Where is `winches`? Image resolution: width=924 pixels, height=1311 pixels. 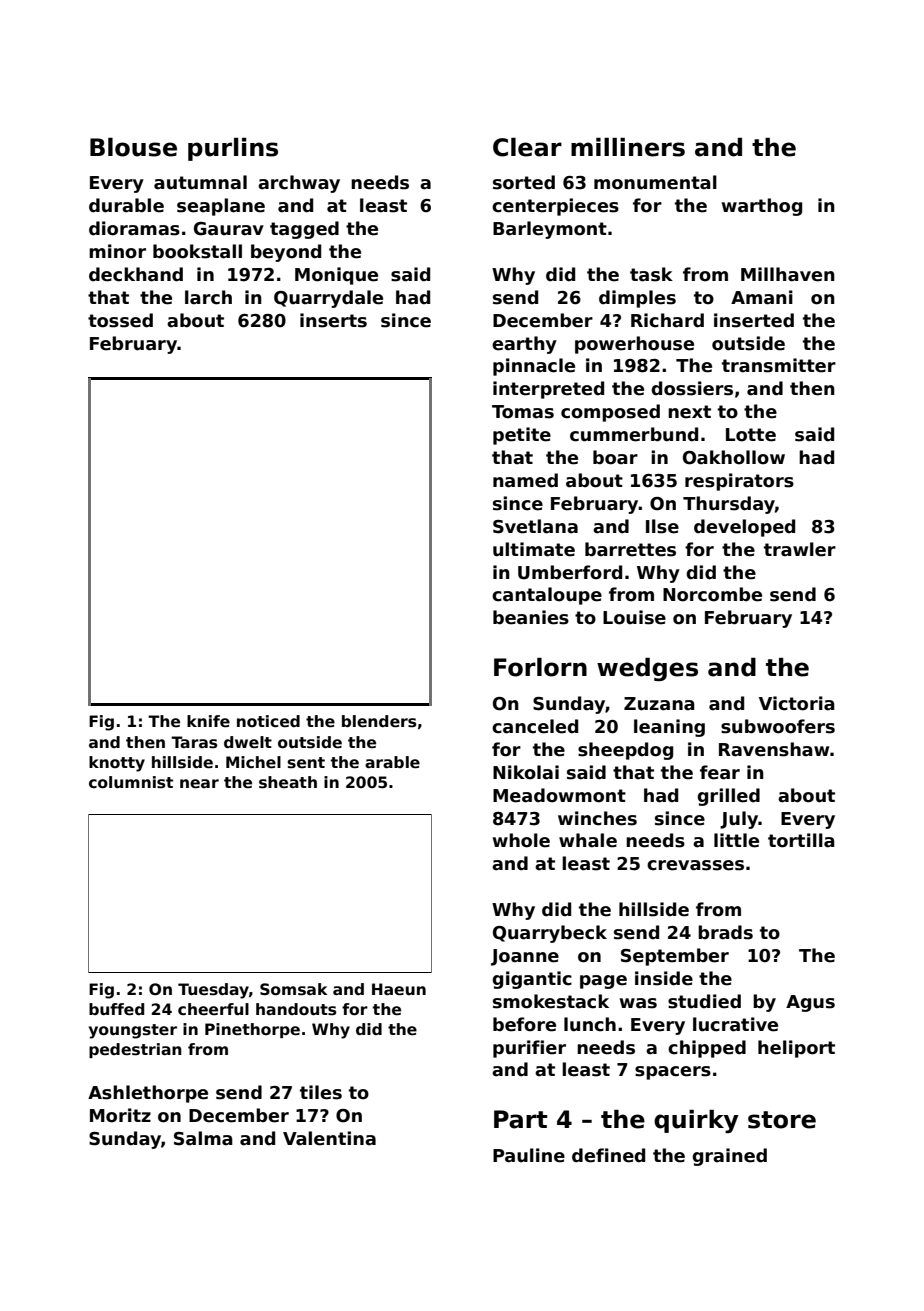
winches is located at coordinates (597, 818).
